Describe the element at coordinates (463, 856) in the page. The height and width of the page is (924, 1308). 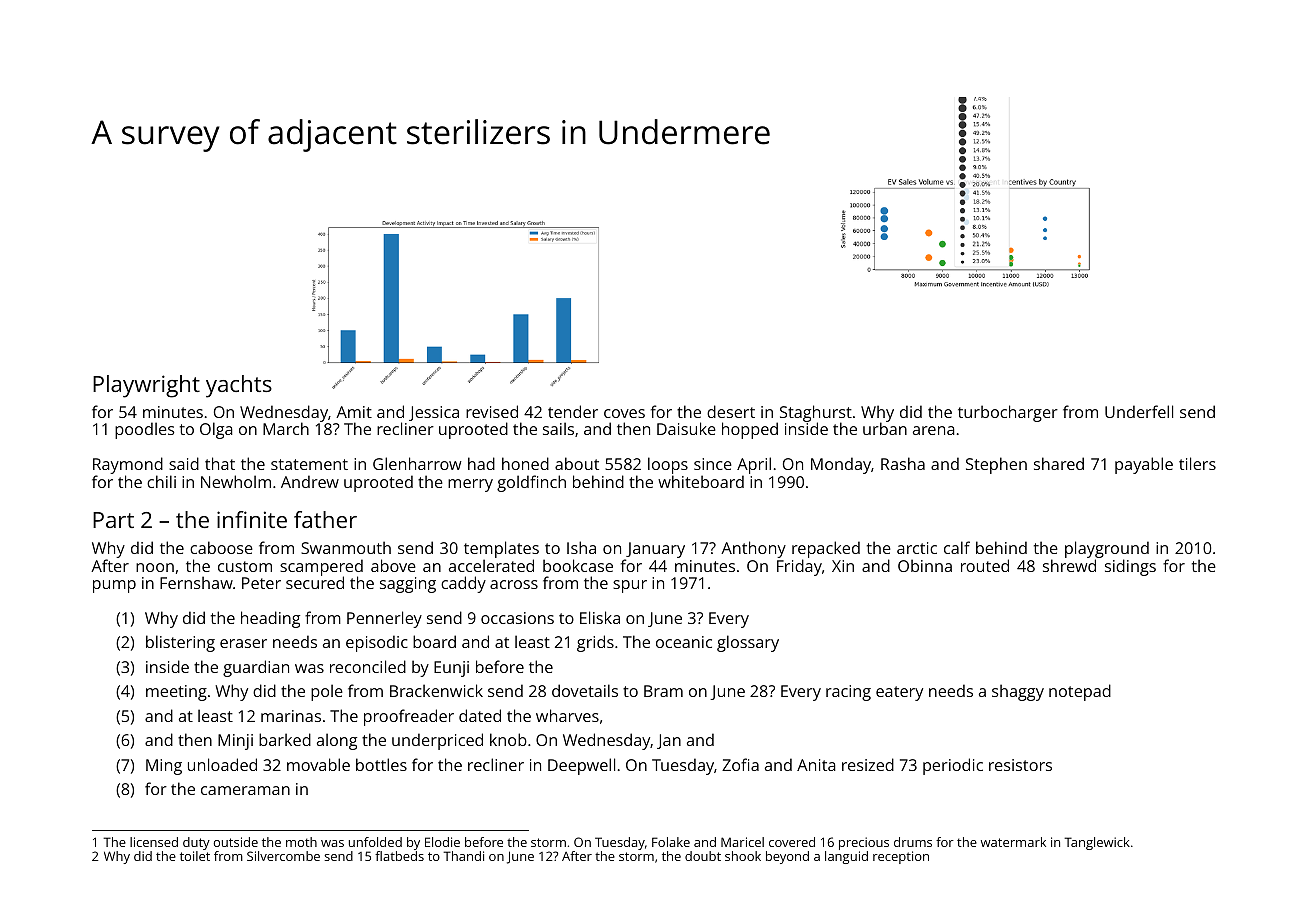
I see `Thandi` at that location.
